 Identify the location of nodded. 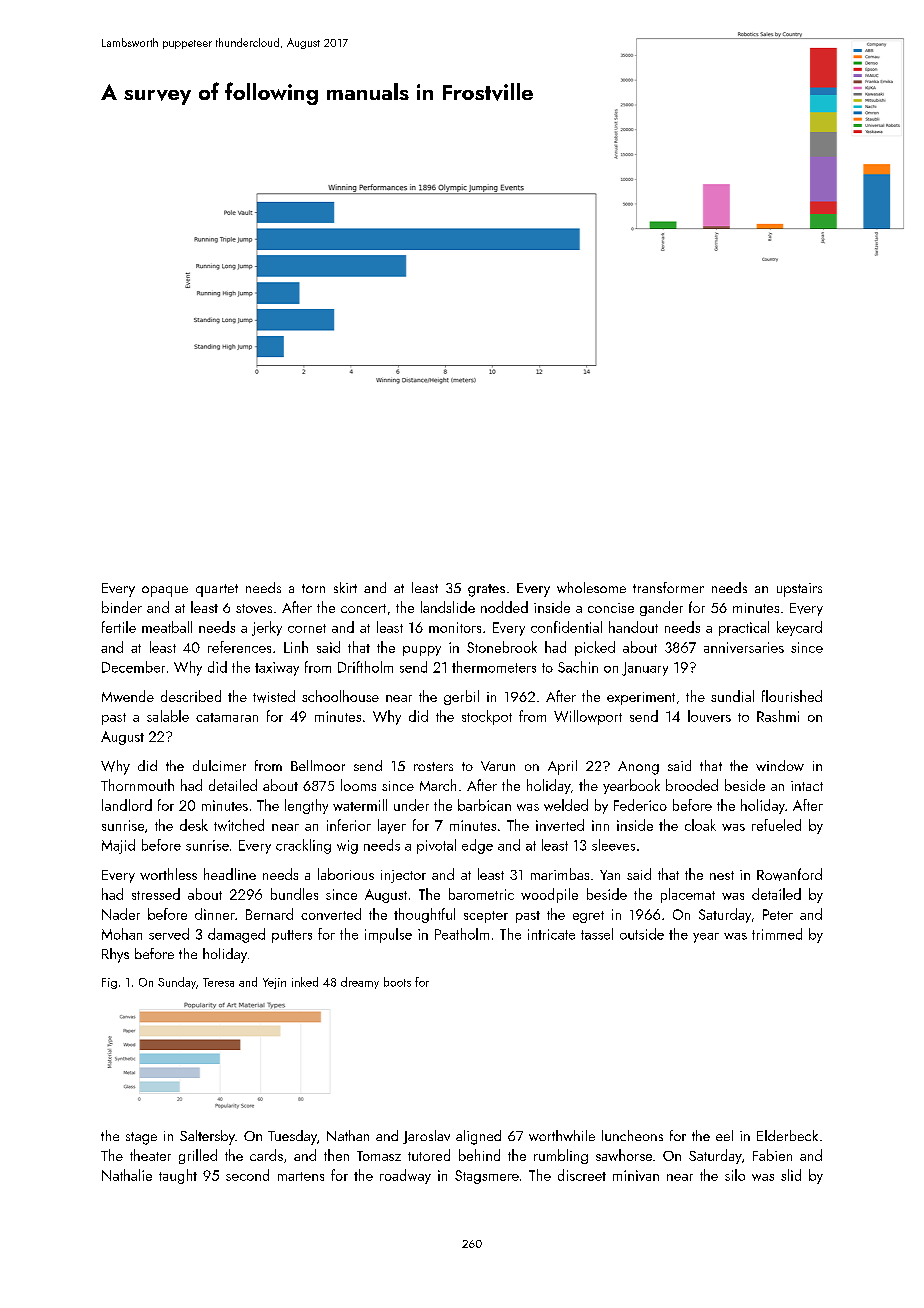
(504, 607).
